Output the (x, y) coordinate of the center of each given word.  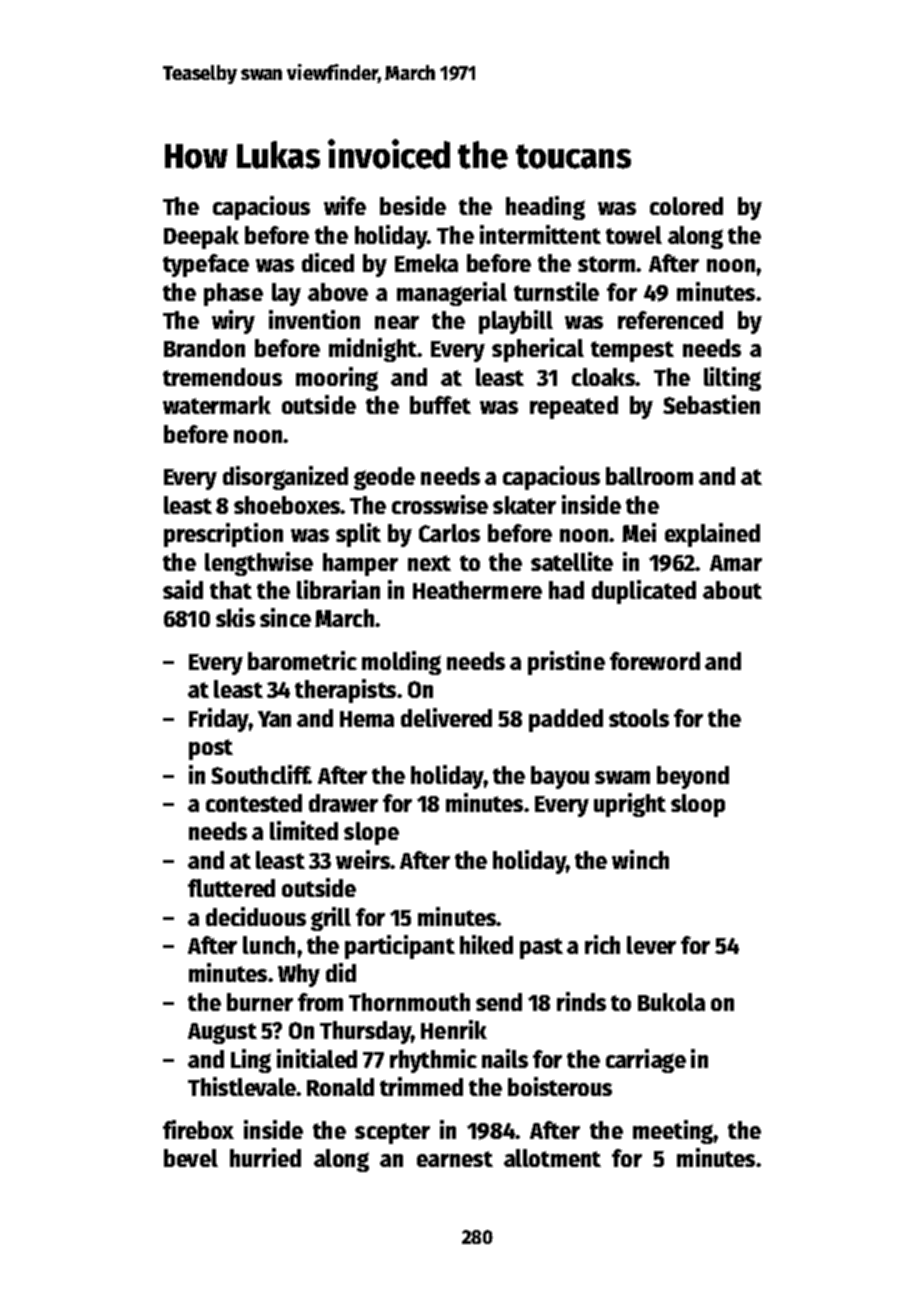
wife (345, 205)
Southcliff (260, 774)
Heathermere (477, 590)
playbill (516, 322)
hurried (265, 1157)
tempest (632, 351)
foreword (655, 661)
